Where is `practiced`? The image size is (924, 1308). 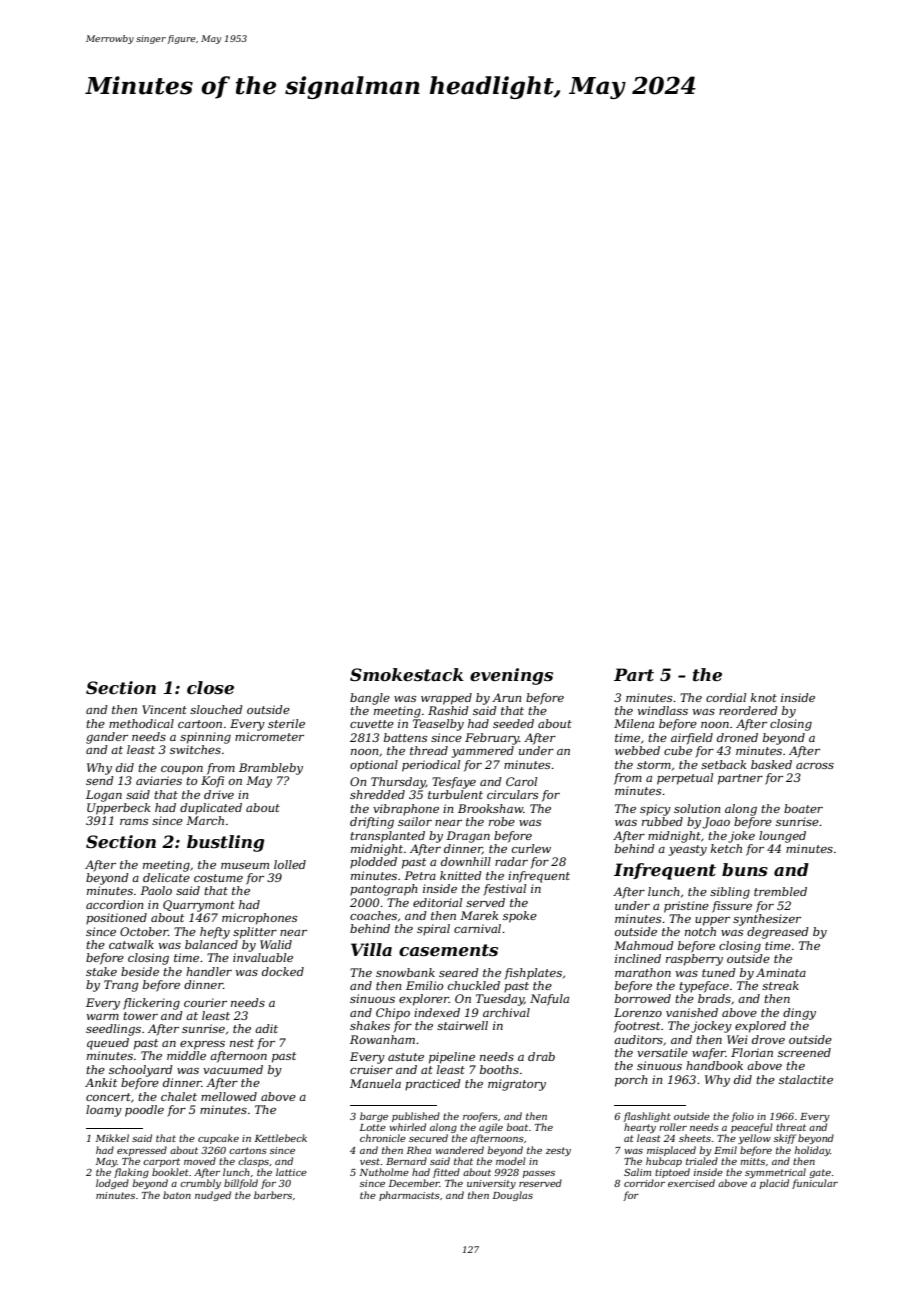 practiced is located at coordinates (433, 1085).
